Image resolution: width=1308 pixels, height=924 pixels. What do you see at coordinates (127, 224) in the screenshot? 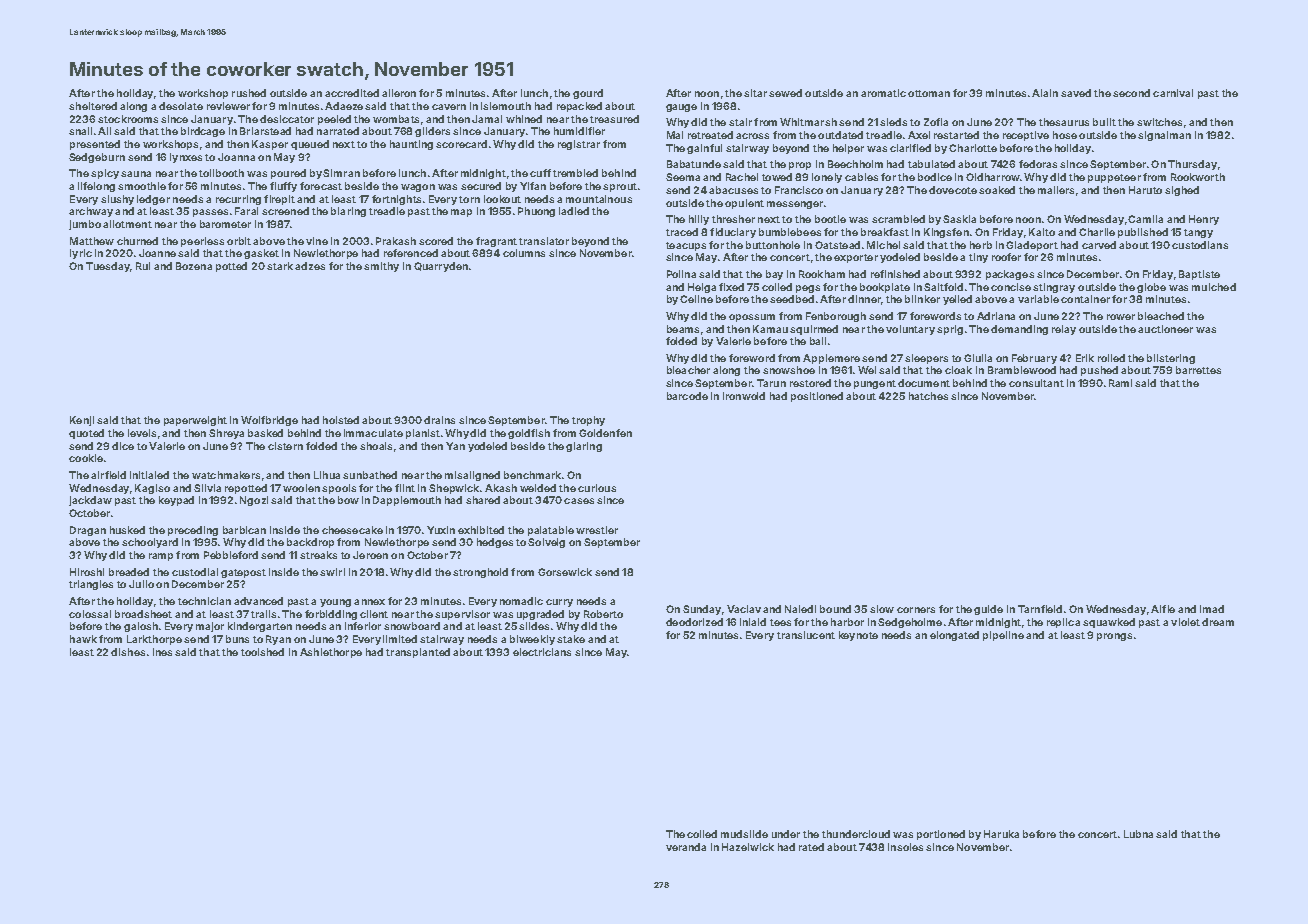
I see `allotment` at bounding box center [127, 224].
